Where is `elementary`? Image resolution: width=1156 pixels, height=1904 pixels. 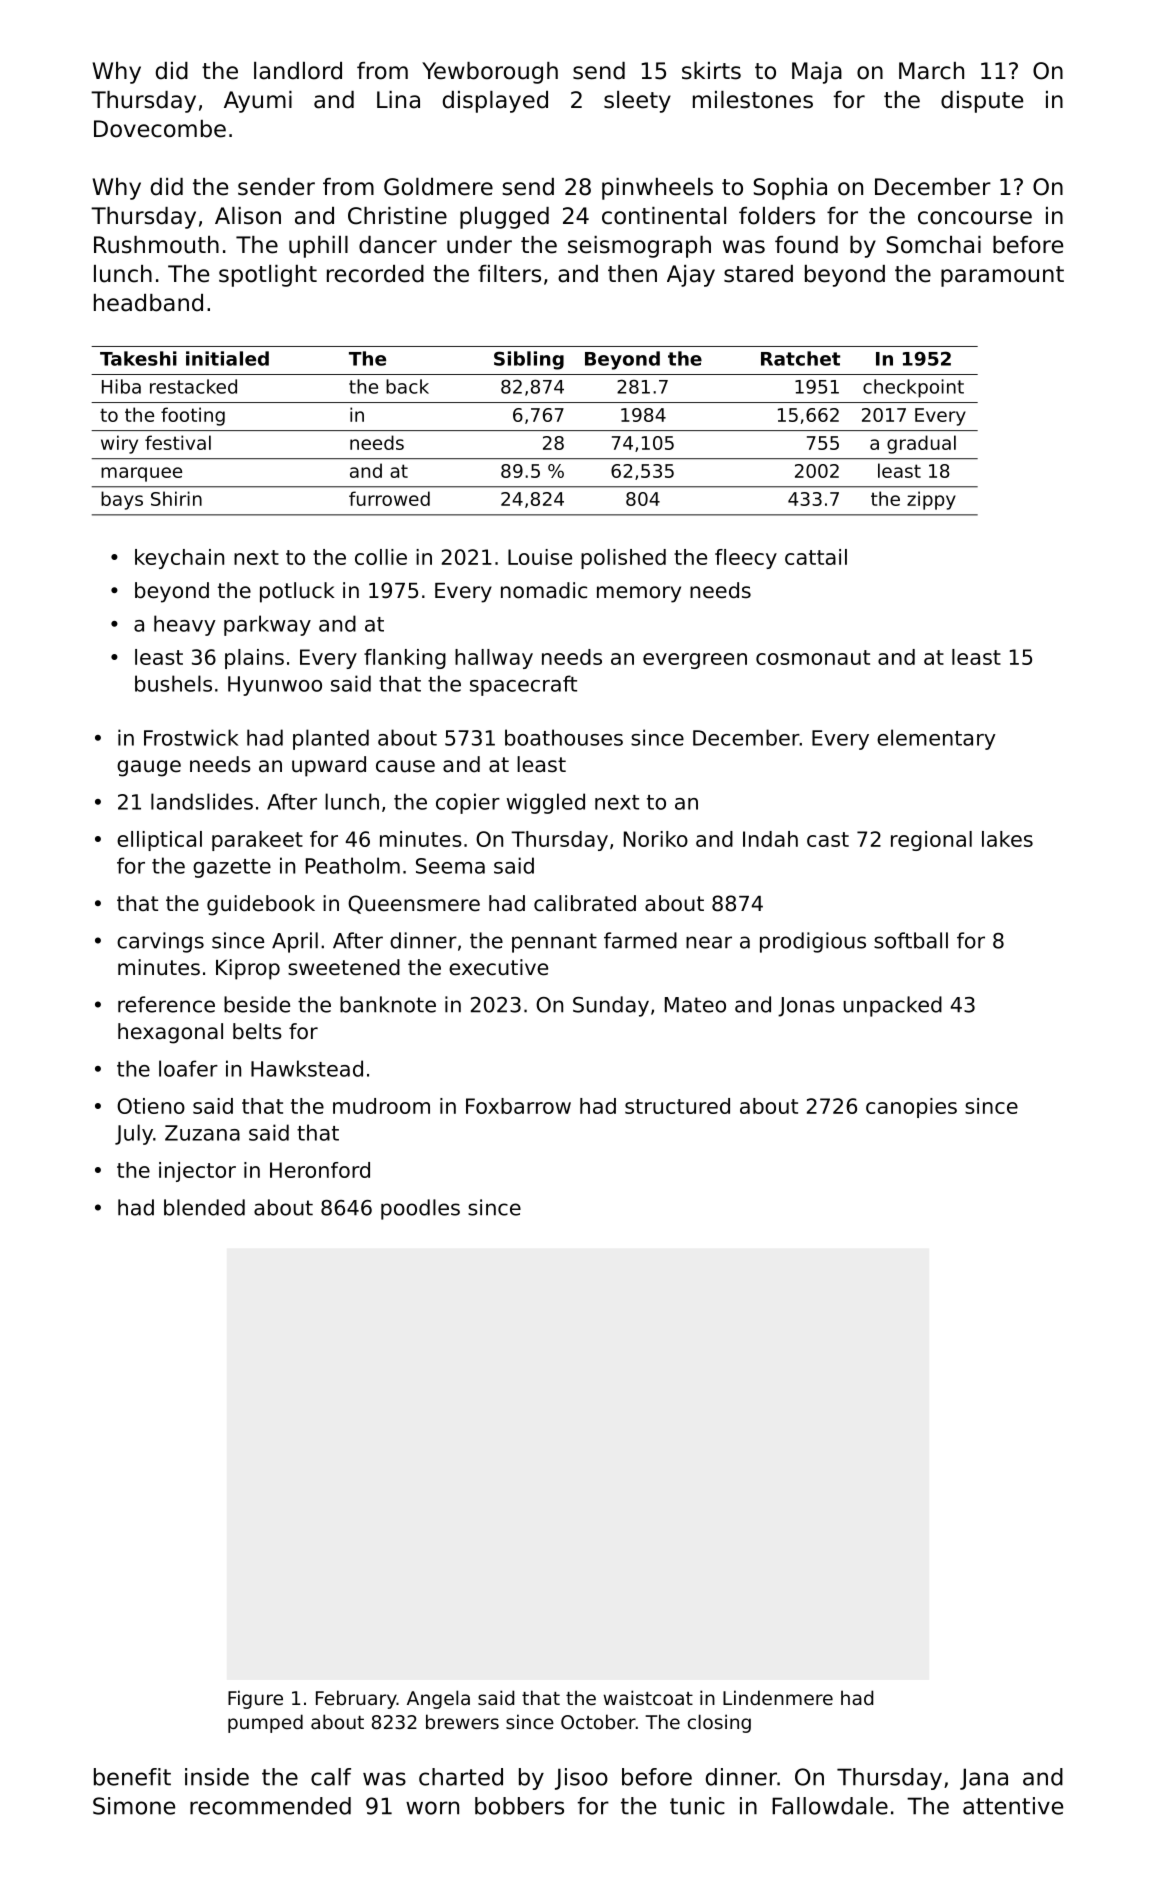
elementary is located at coordinates (936, 739).
